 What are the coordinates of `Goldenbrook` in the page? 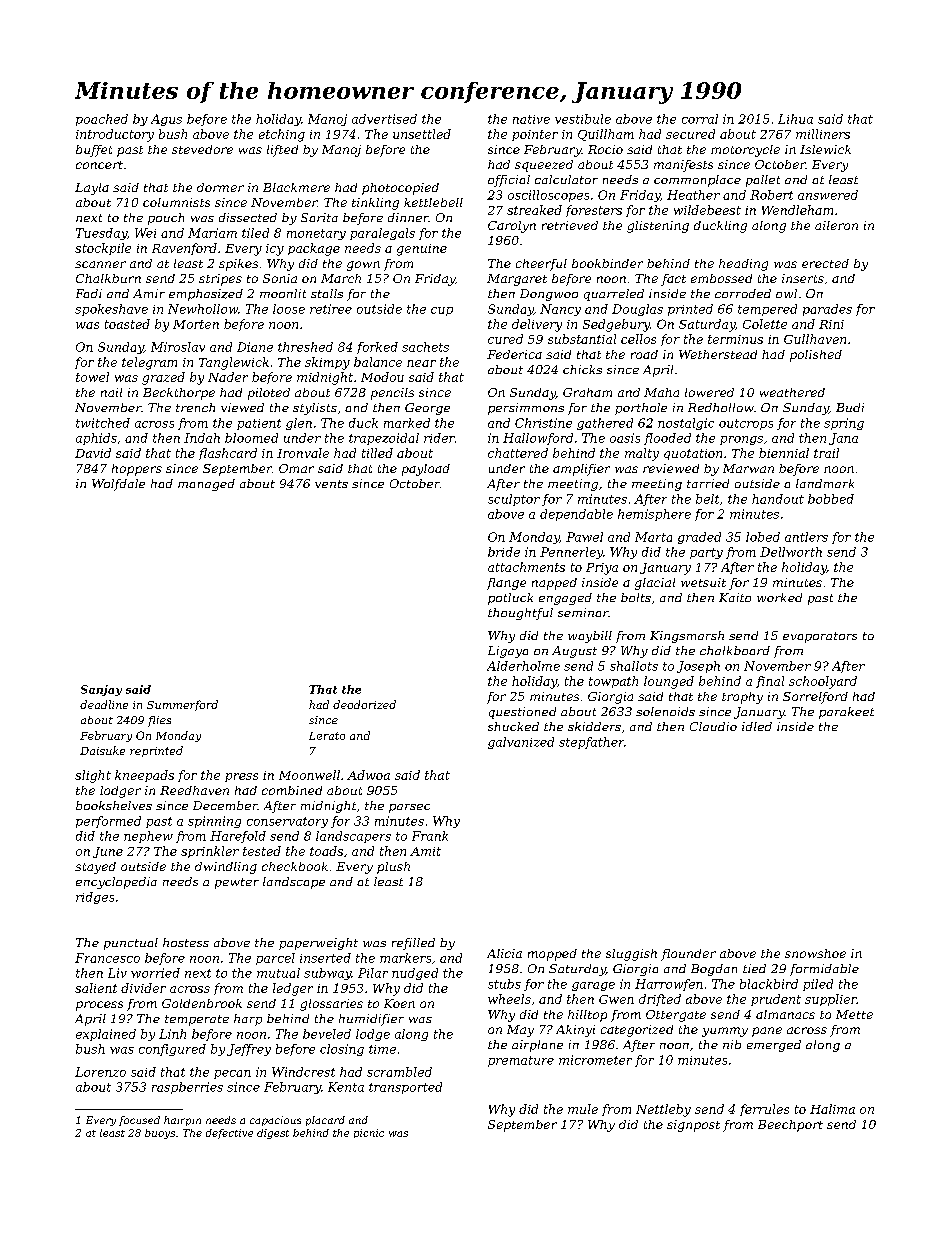 It's located at (202, 1003).
